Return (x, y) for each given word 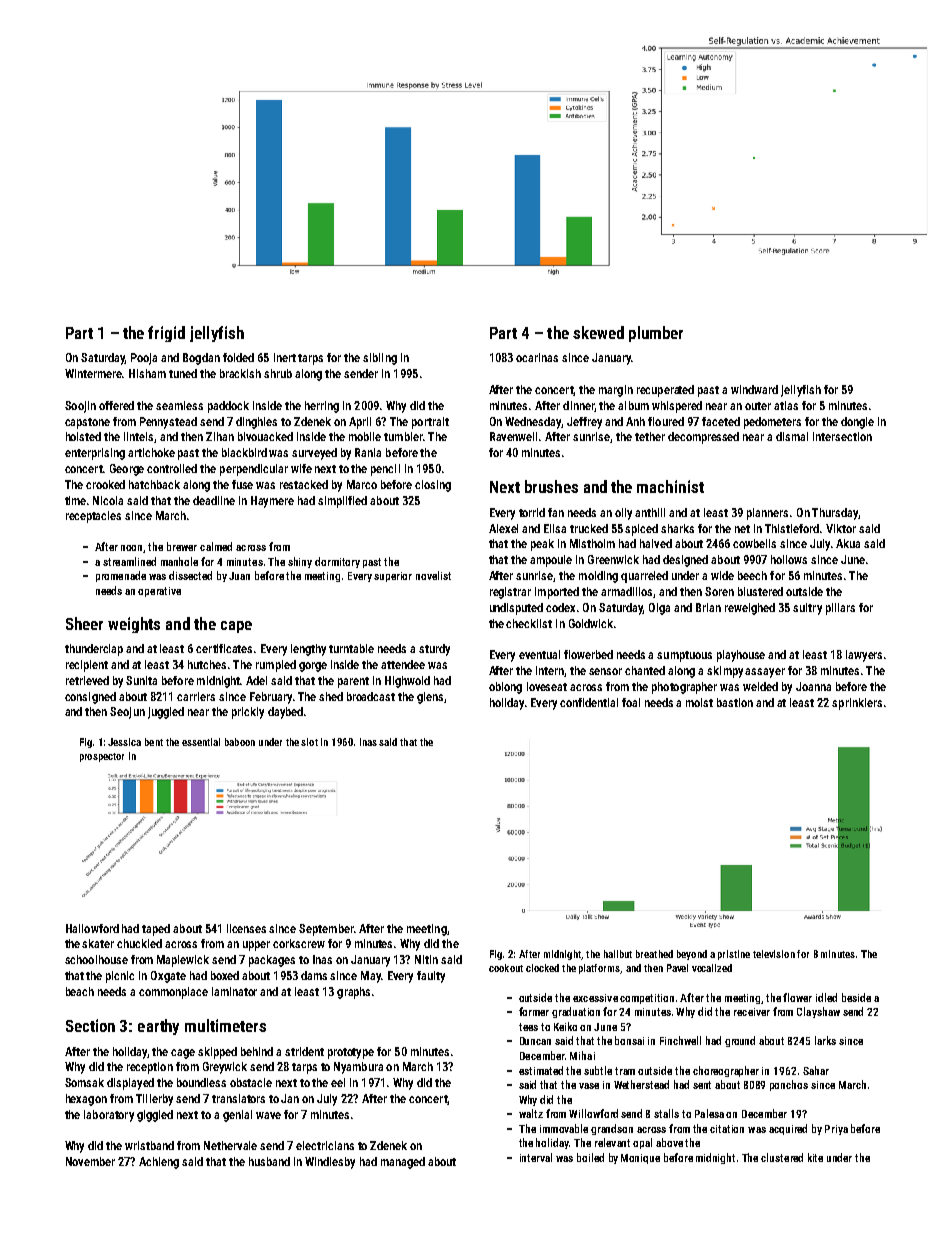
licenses (246, 928)
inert (285, 357)
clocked (542, 968)
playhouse (741, 656)
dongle (857, 423)
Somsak (84, 1082)
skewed (598, 332)
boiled (590, 1157)
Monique (640, 1159)
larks (825, 1040)
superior (393, 577)
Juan (239, 576)
